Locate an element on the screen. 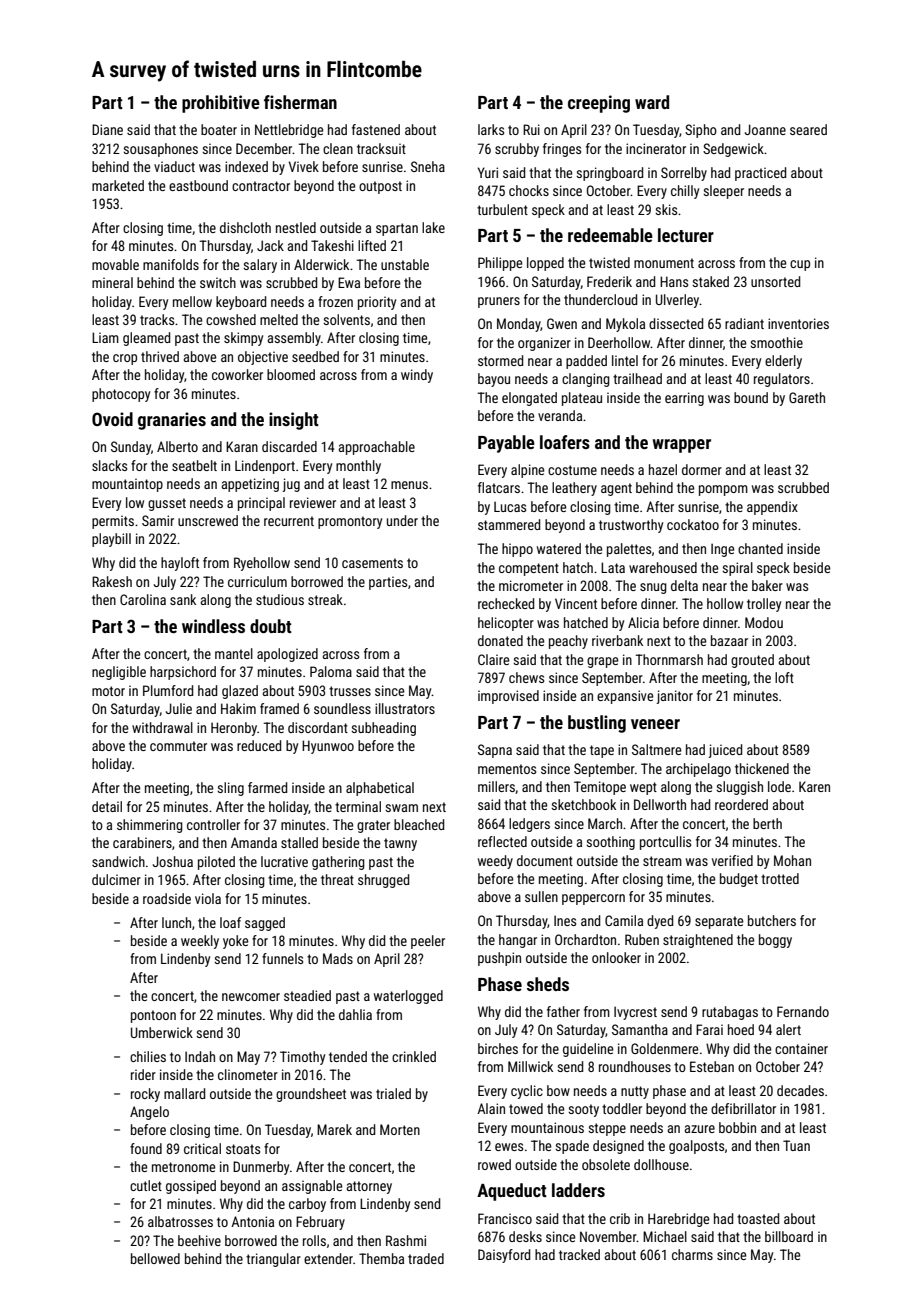  found is located at coordinates (146, 1148).
